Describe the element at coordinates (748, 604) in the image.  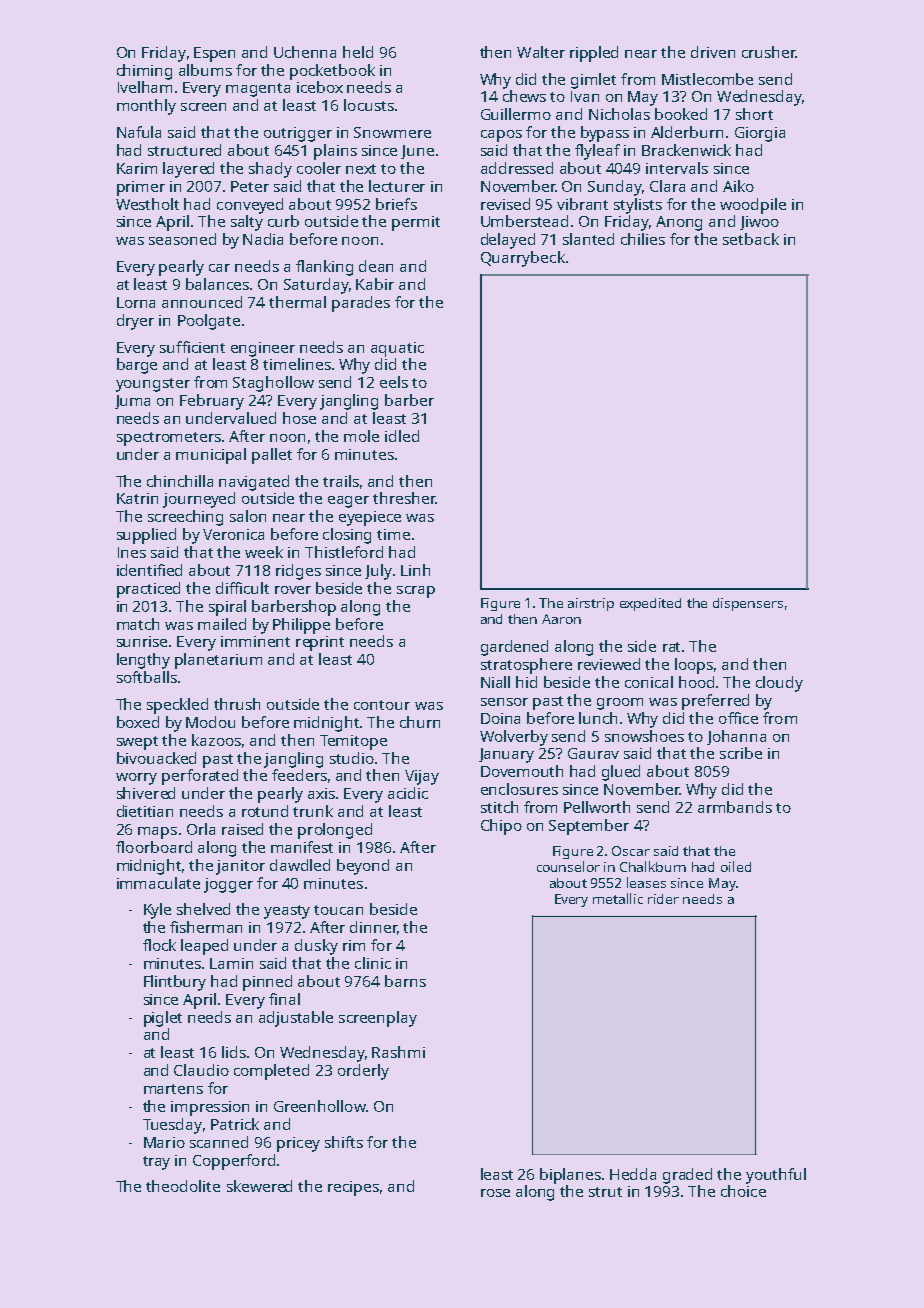
I see `dispensers` at that location.
